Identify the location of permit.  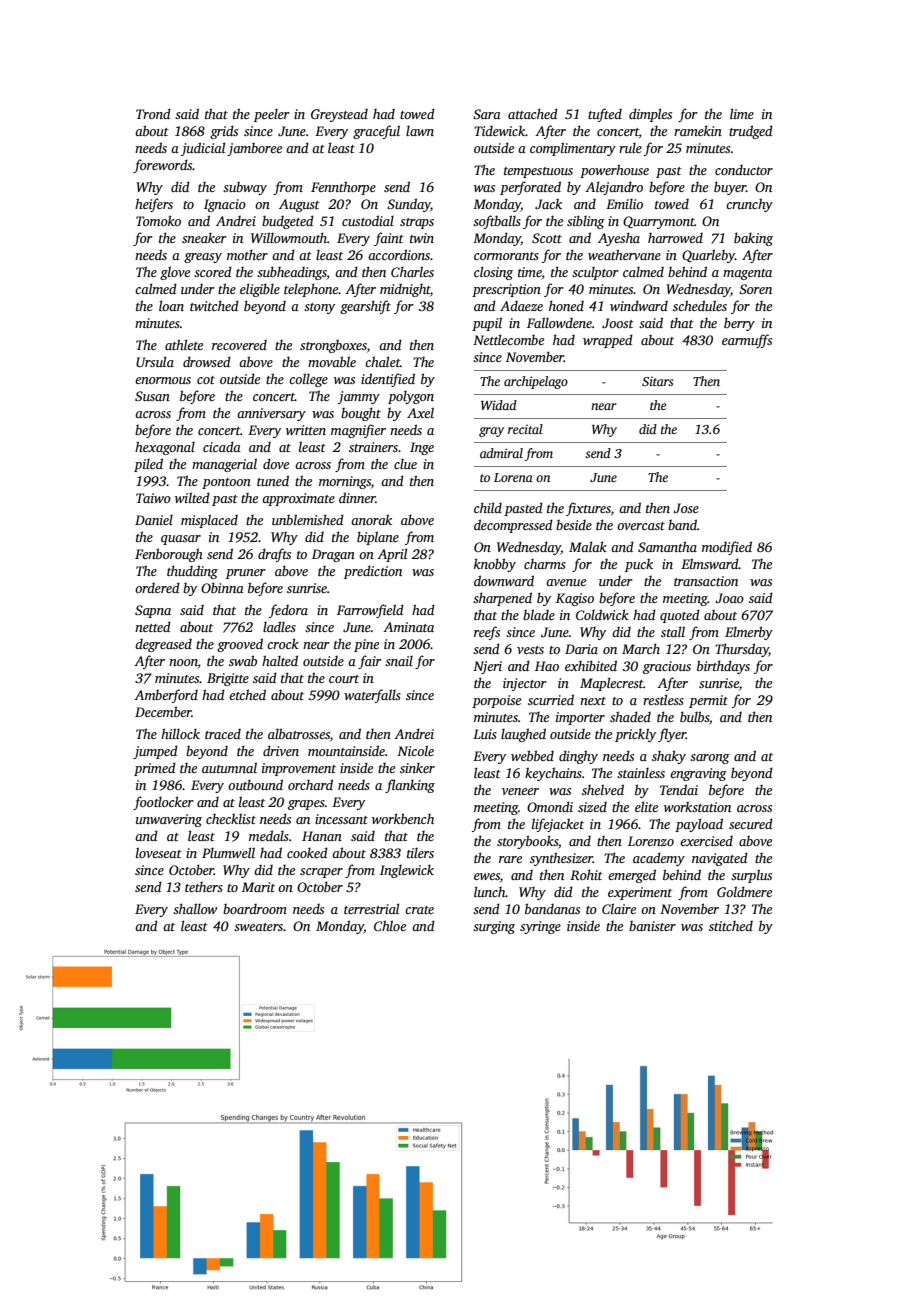
(708, 701).
